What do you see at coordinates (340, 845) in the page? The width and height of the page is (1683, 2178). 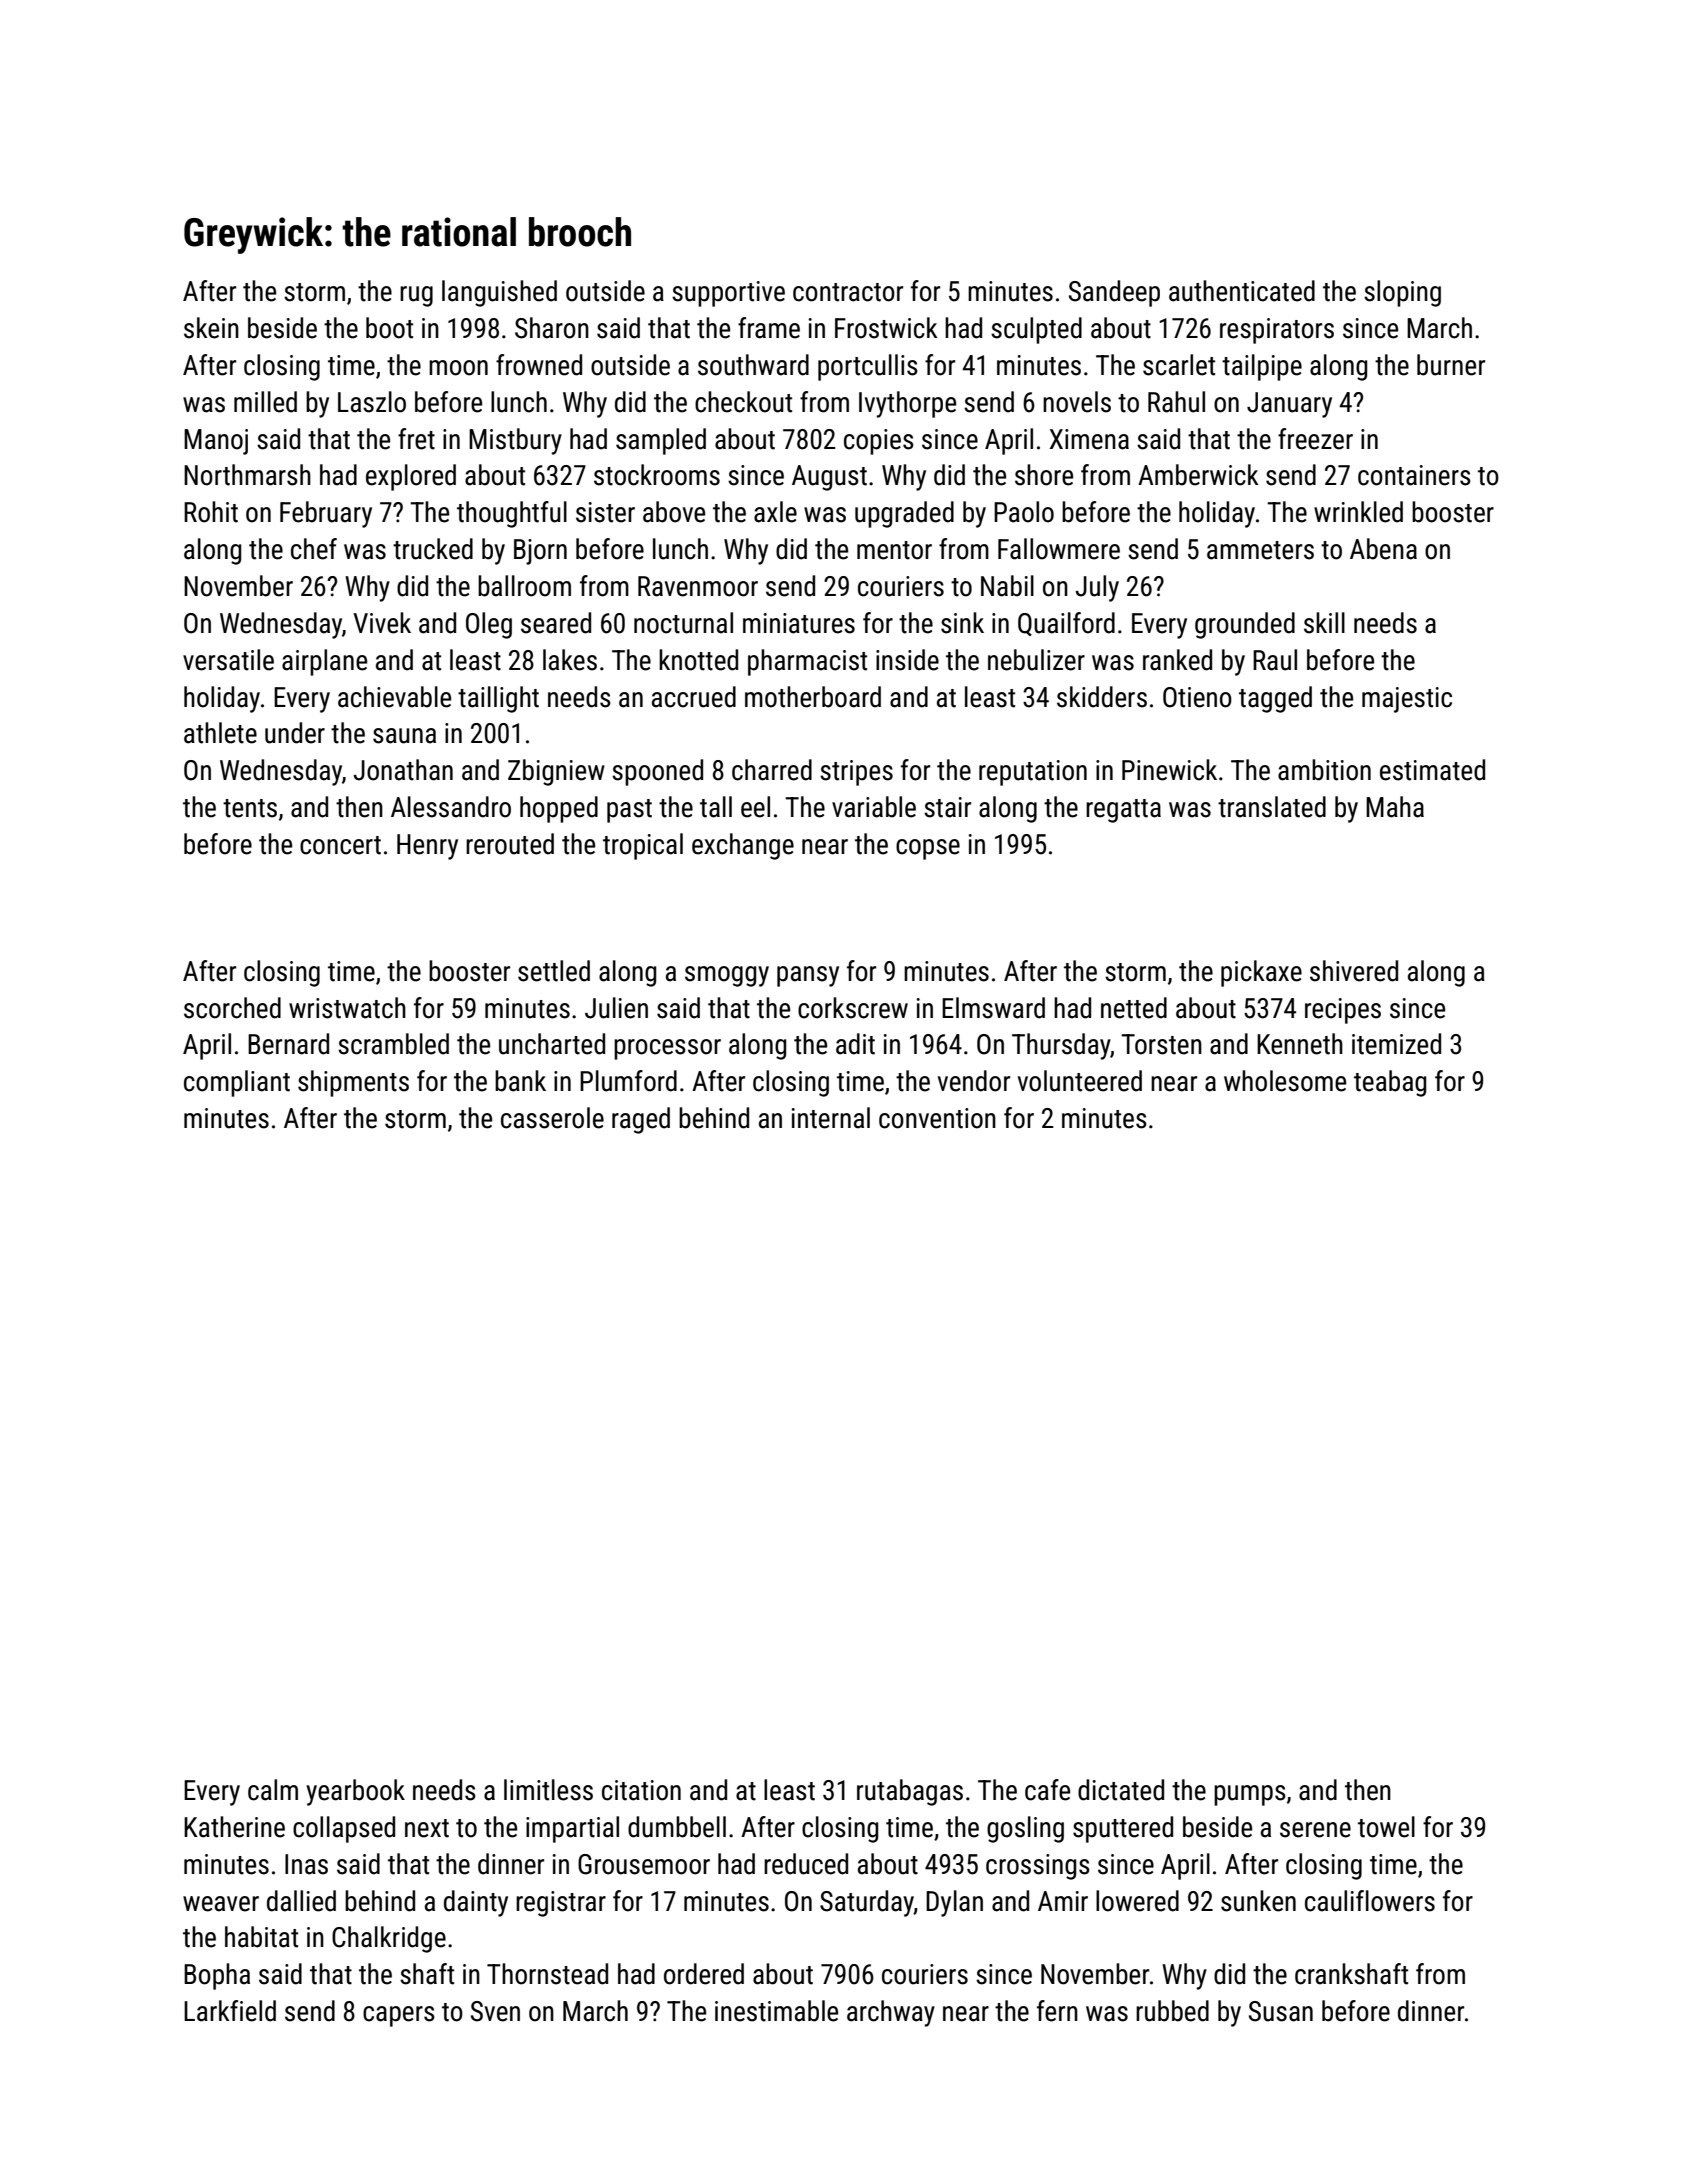 I see `concert` at bounding box center [340, 845].
